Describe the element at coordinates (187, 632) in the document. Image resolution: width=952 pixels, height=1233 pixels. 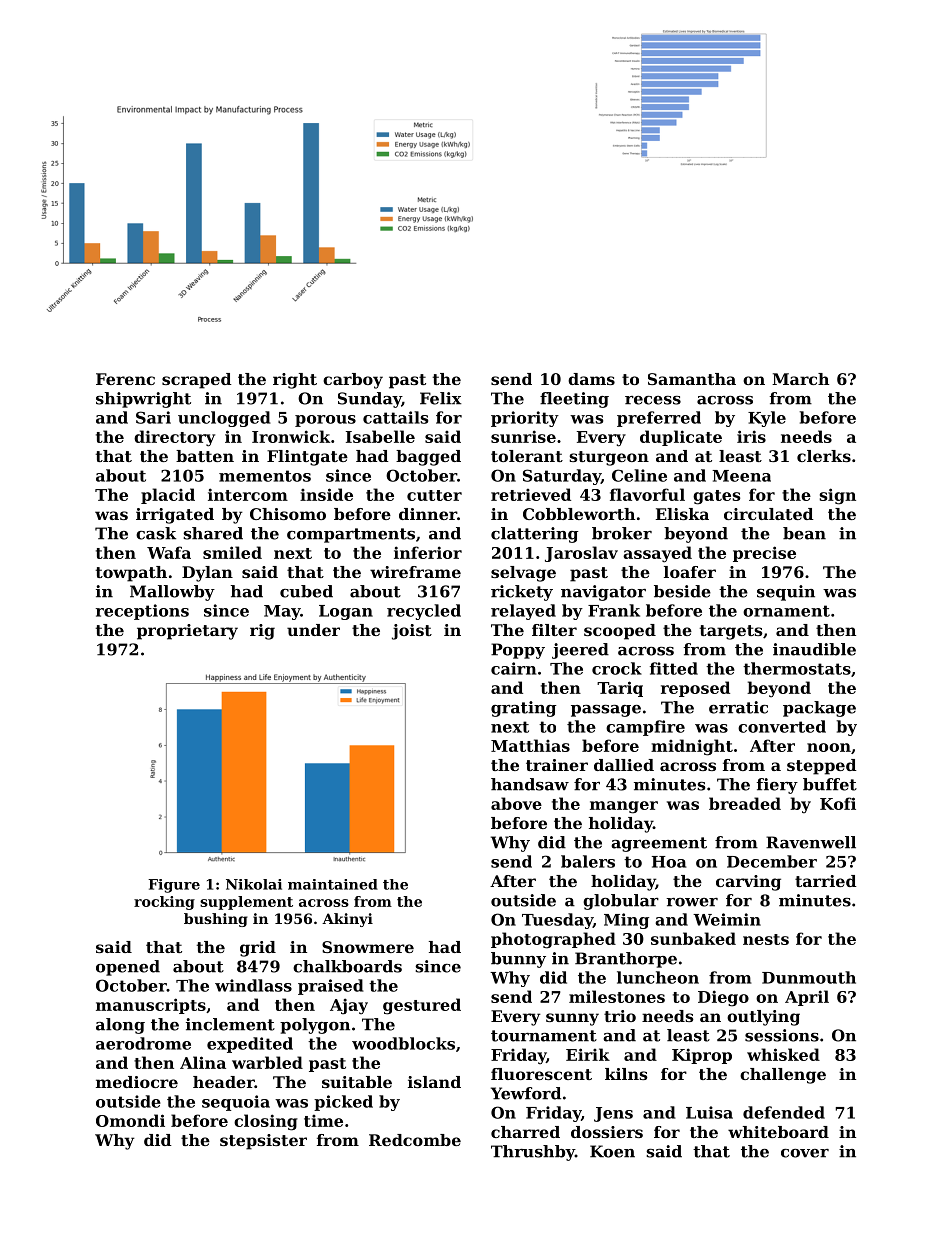
I see `proprietary` at that location.
